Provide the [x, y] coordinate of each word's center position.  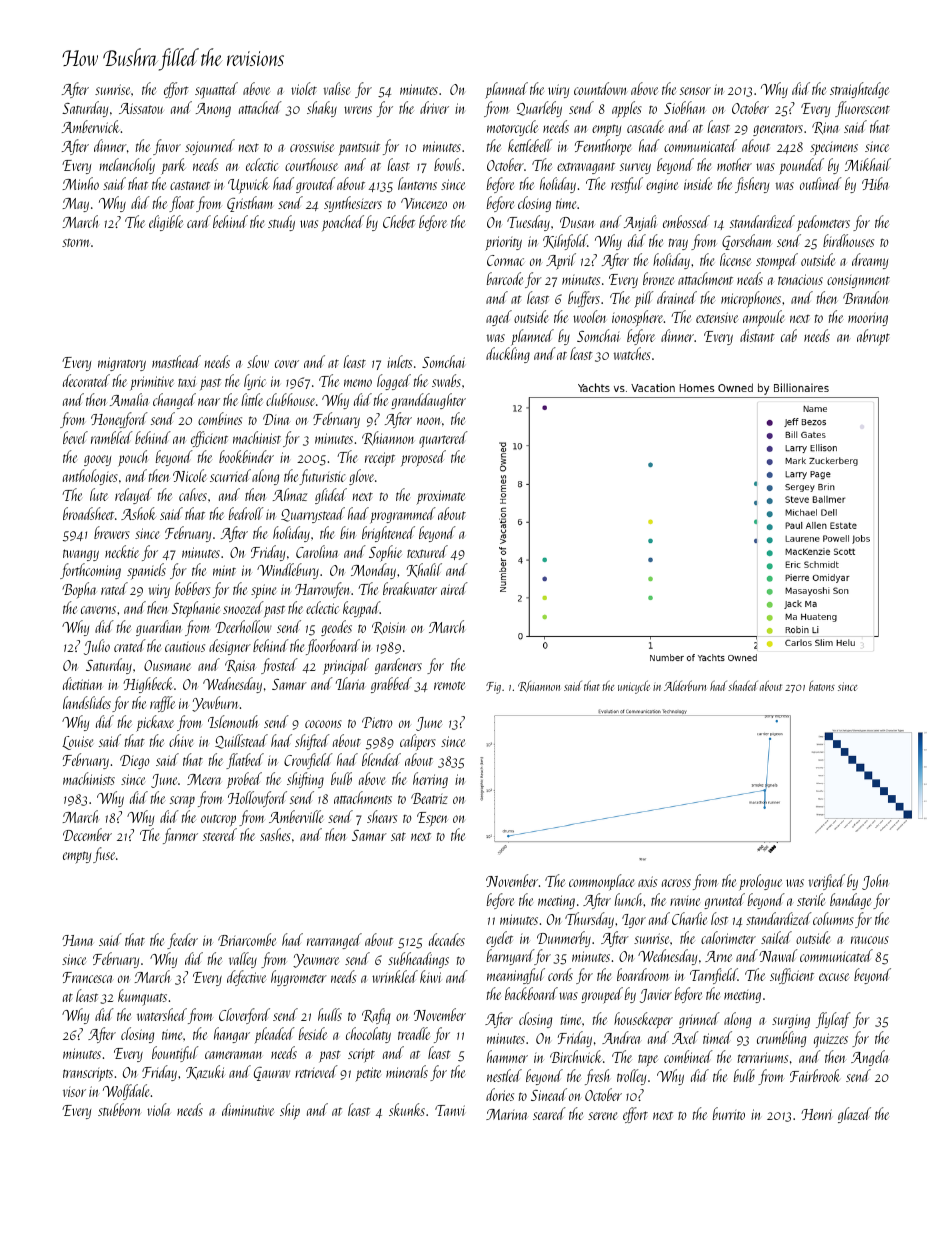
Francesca [87, 977]
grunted [724, 901]
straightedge [859, 90]
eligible [166, 223]
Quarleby [539, 109]
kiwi [430, 976]
